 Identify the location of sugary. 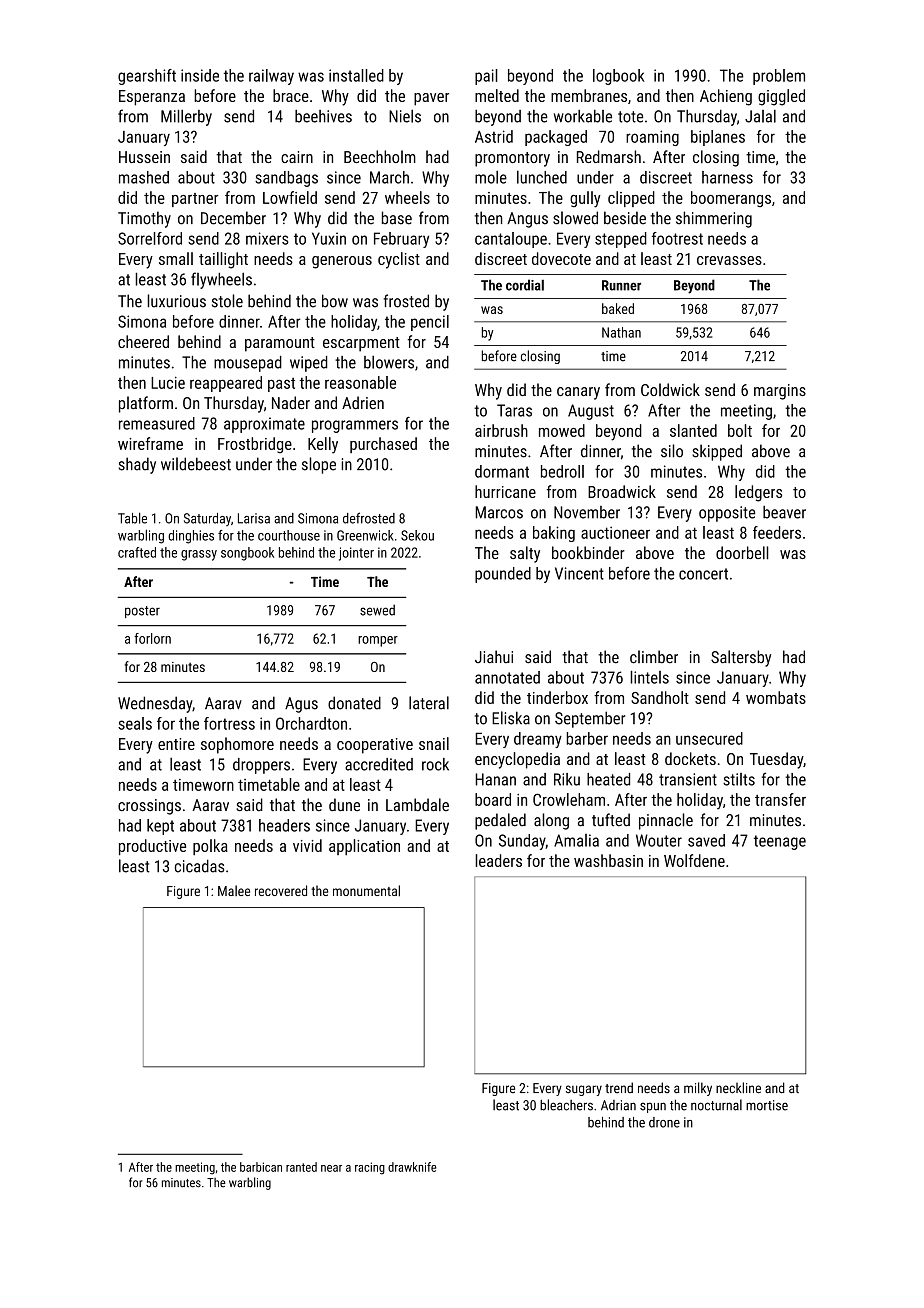
(584, 1090).
